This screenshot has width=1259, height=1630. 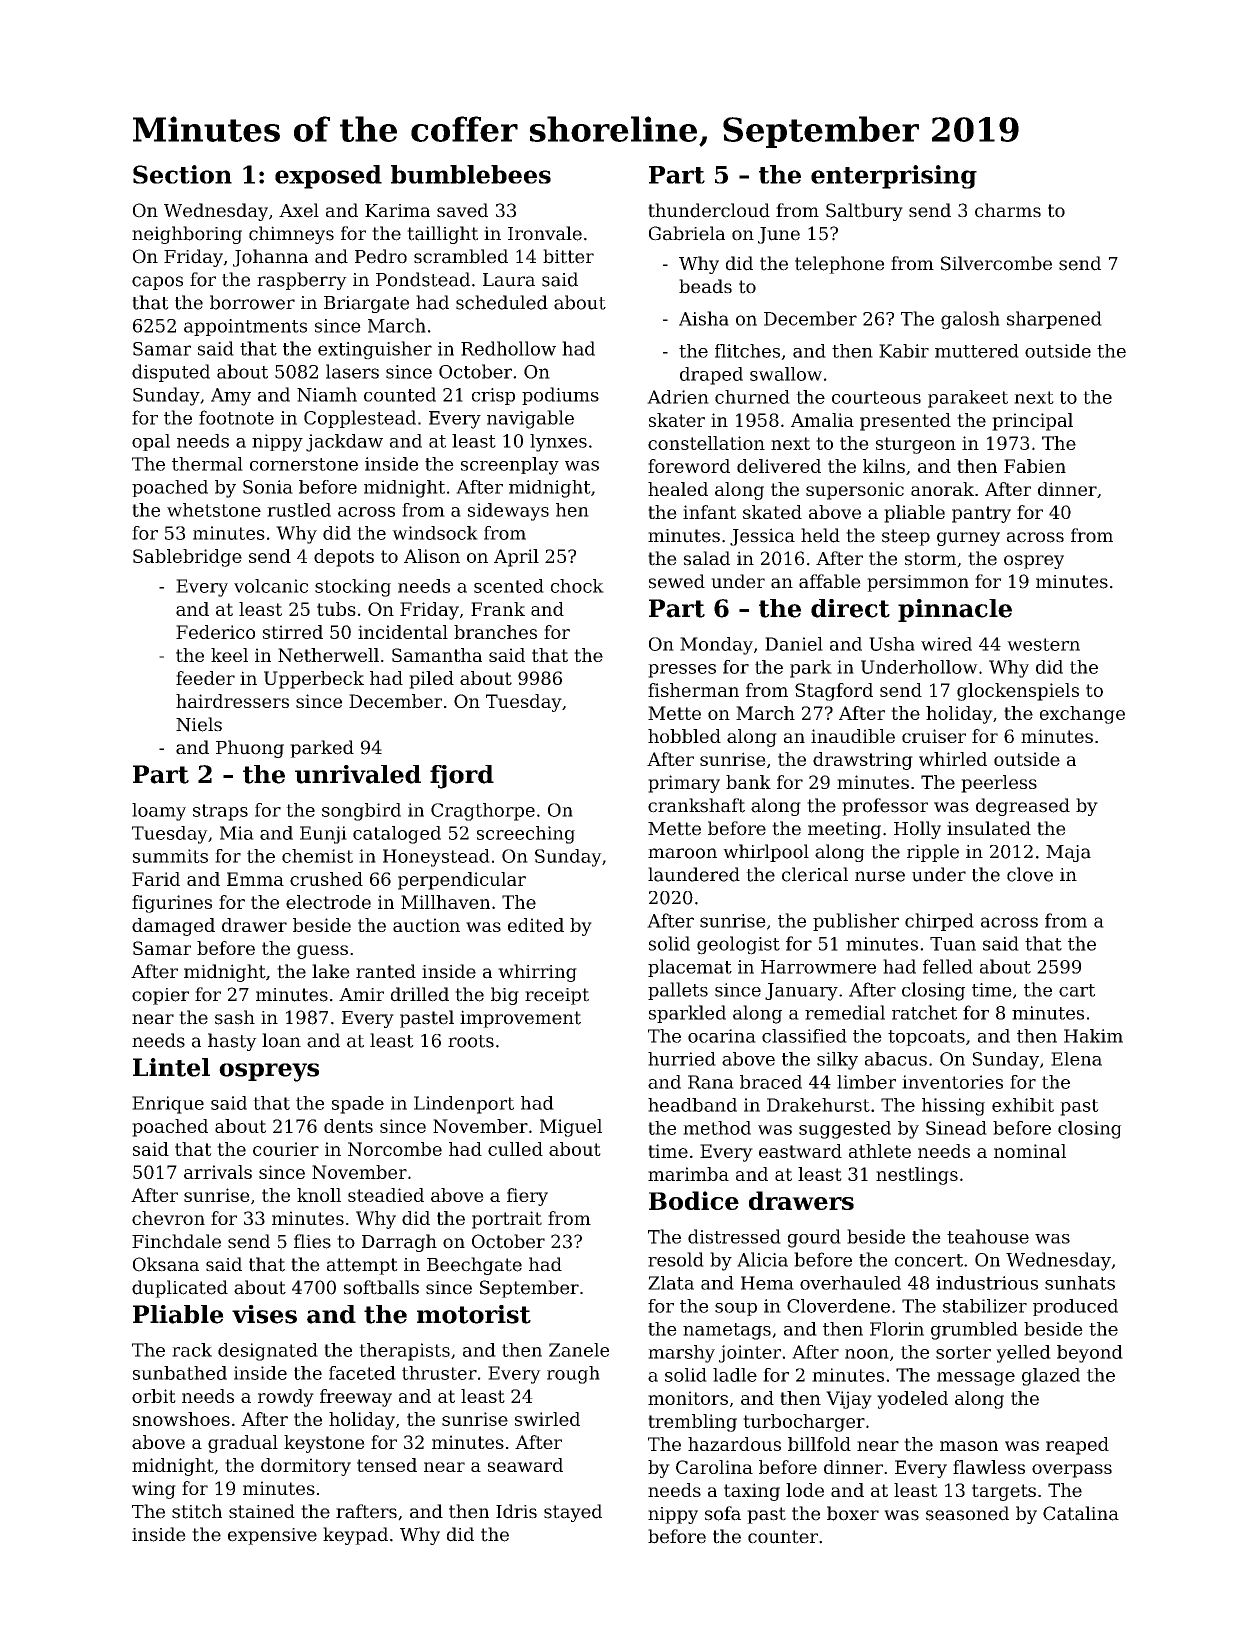 What do you see at coordinates (1077, 990) in the screenshot?
I see `cart` at bounding box center [1077, 990].
